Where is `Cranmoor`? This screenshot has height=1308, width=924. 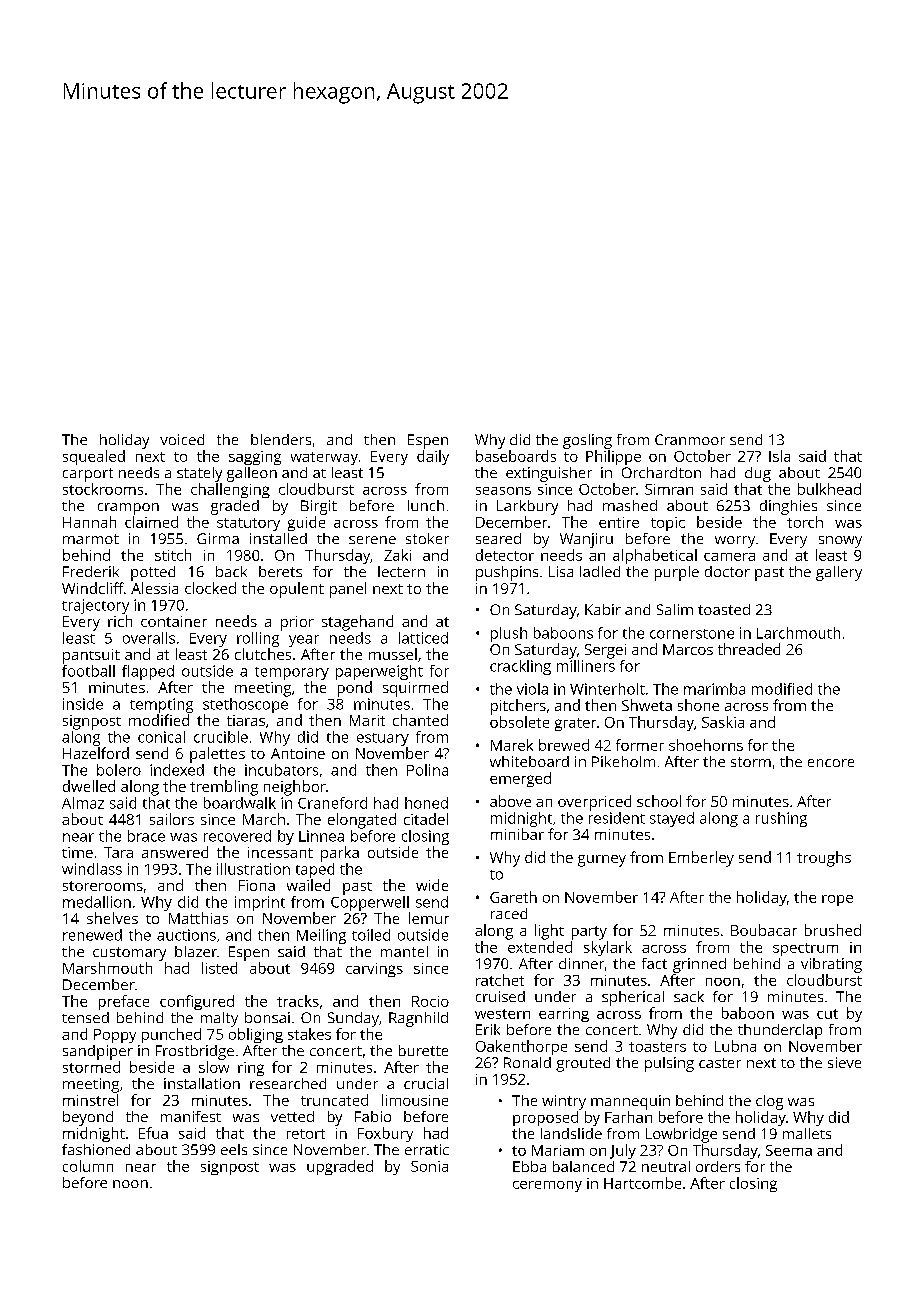
Cranmoor is located at coordinates (690, 439).
